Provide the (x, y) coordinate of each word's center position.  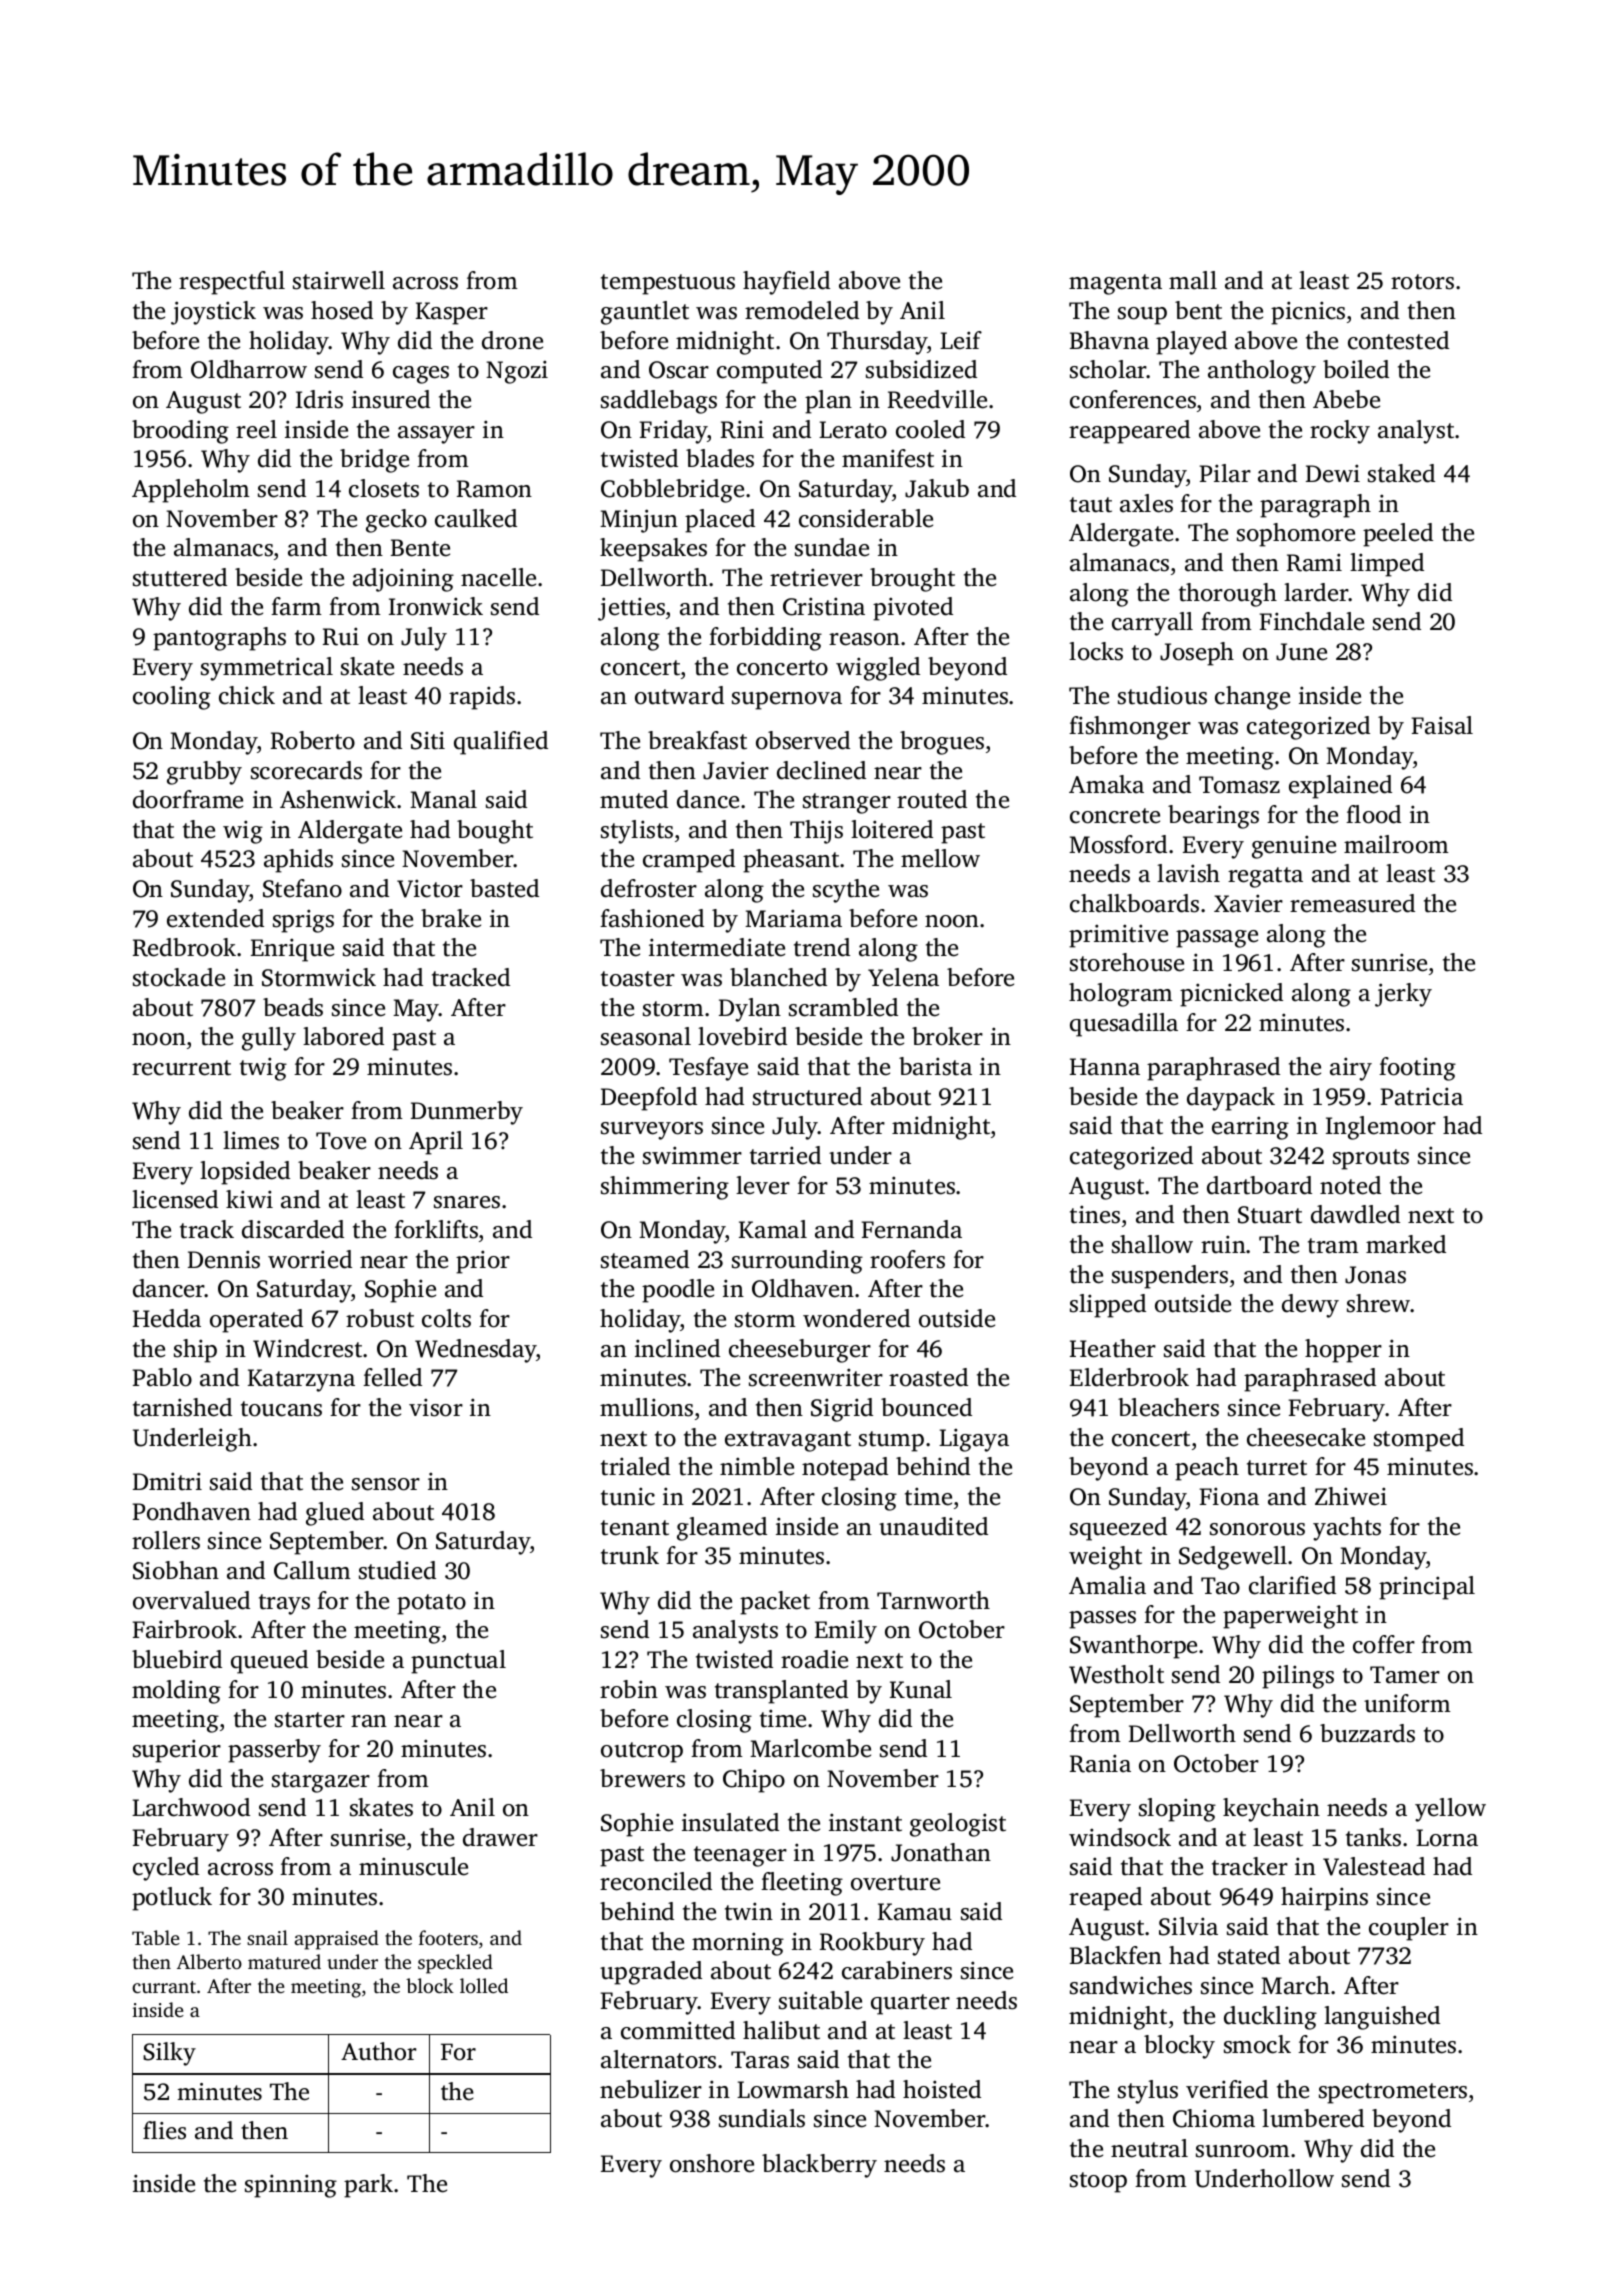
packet (775, 1603)
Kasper (452, 313)
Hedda (167, 1318)
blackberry (819, 2166)
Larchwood (191, 1807)
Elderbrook (1129, 1377)
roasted (928, 1377)
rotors (1422, 282)
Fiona (1229, 1496)
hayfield (786, 283)
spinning (291, 2186)
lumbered (1313, 2118)
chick (247, 695)
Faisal (1442, 725)
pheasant (791, 861)
